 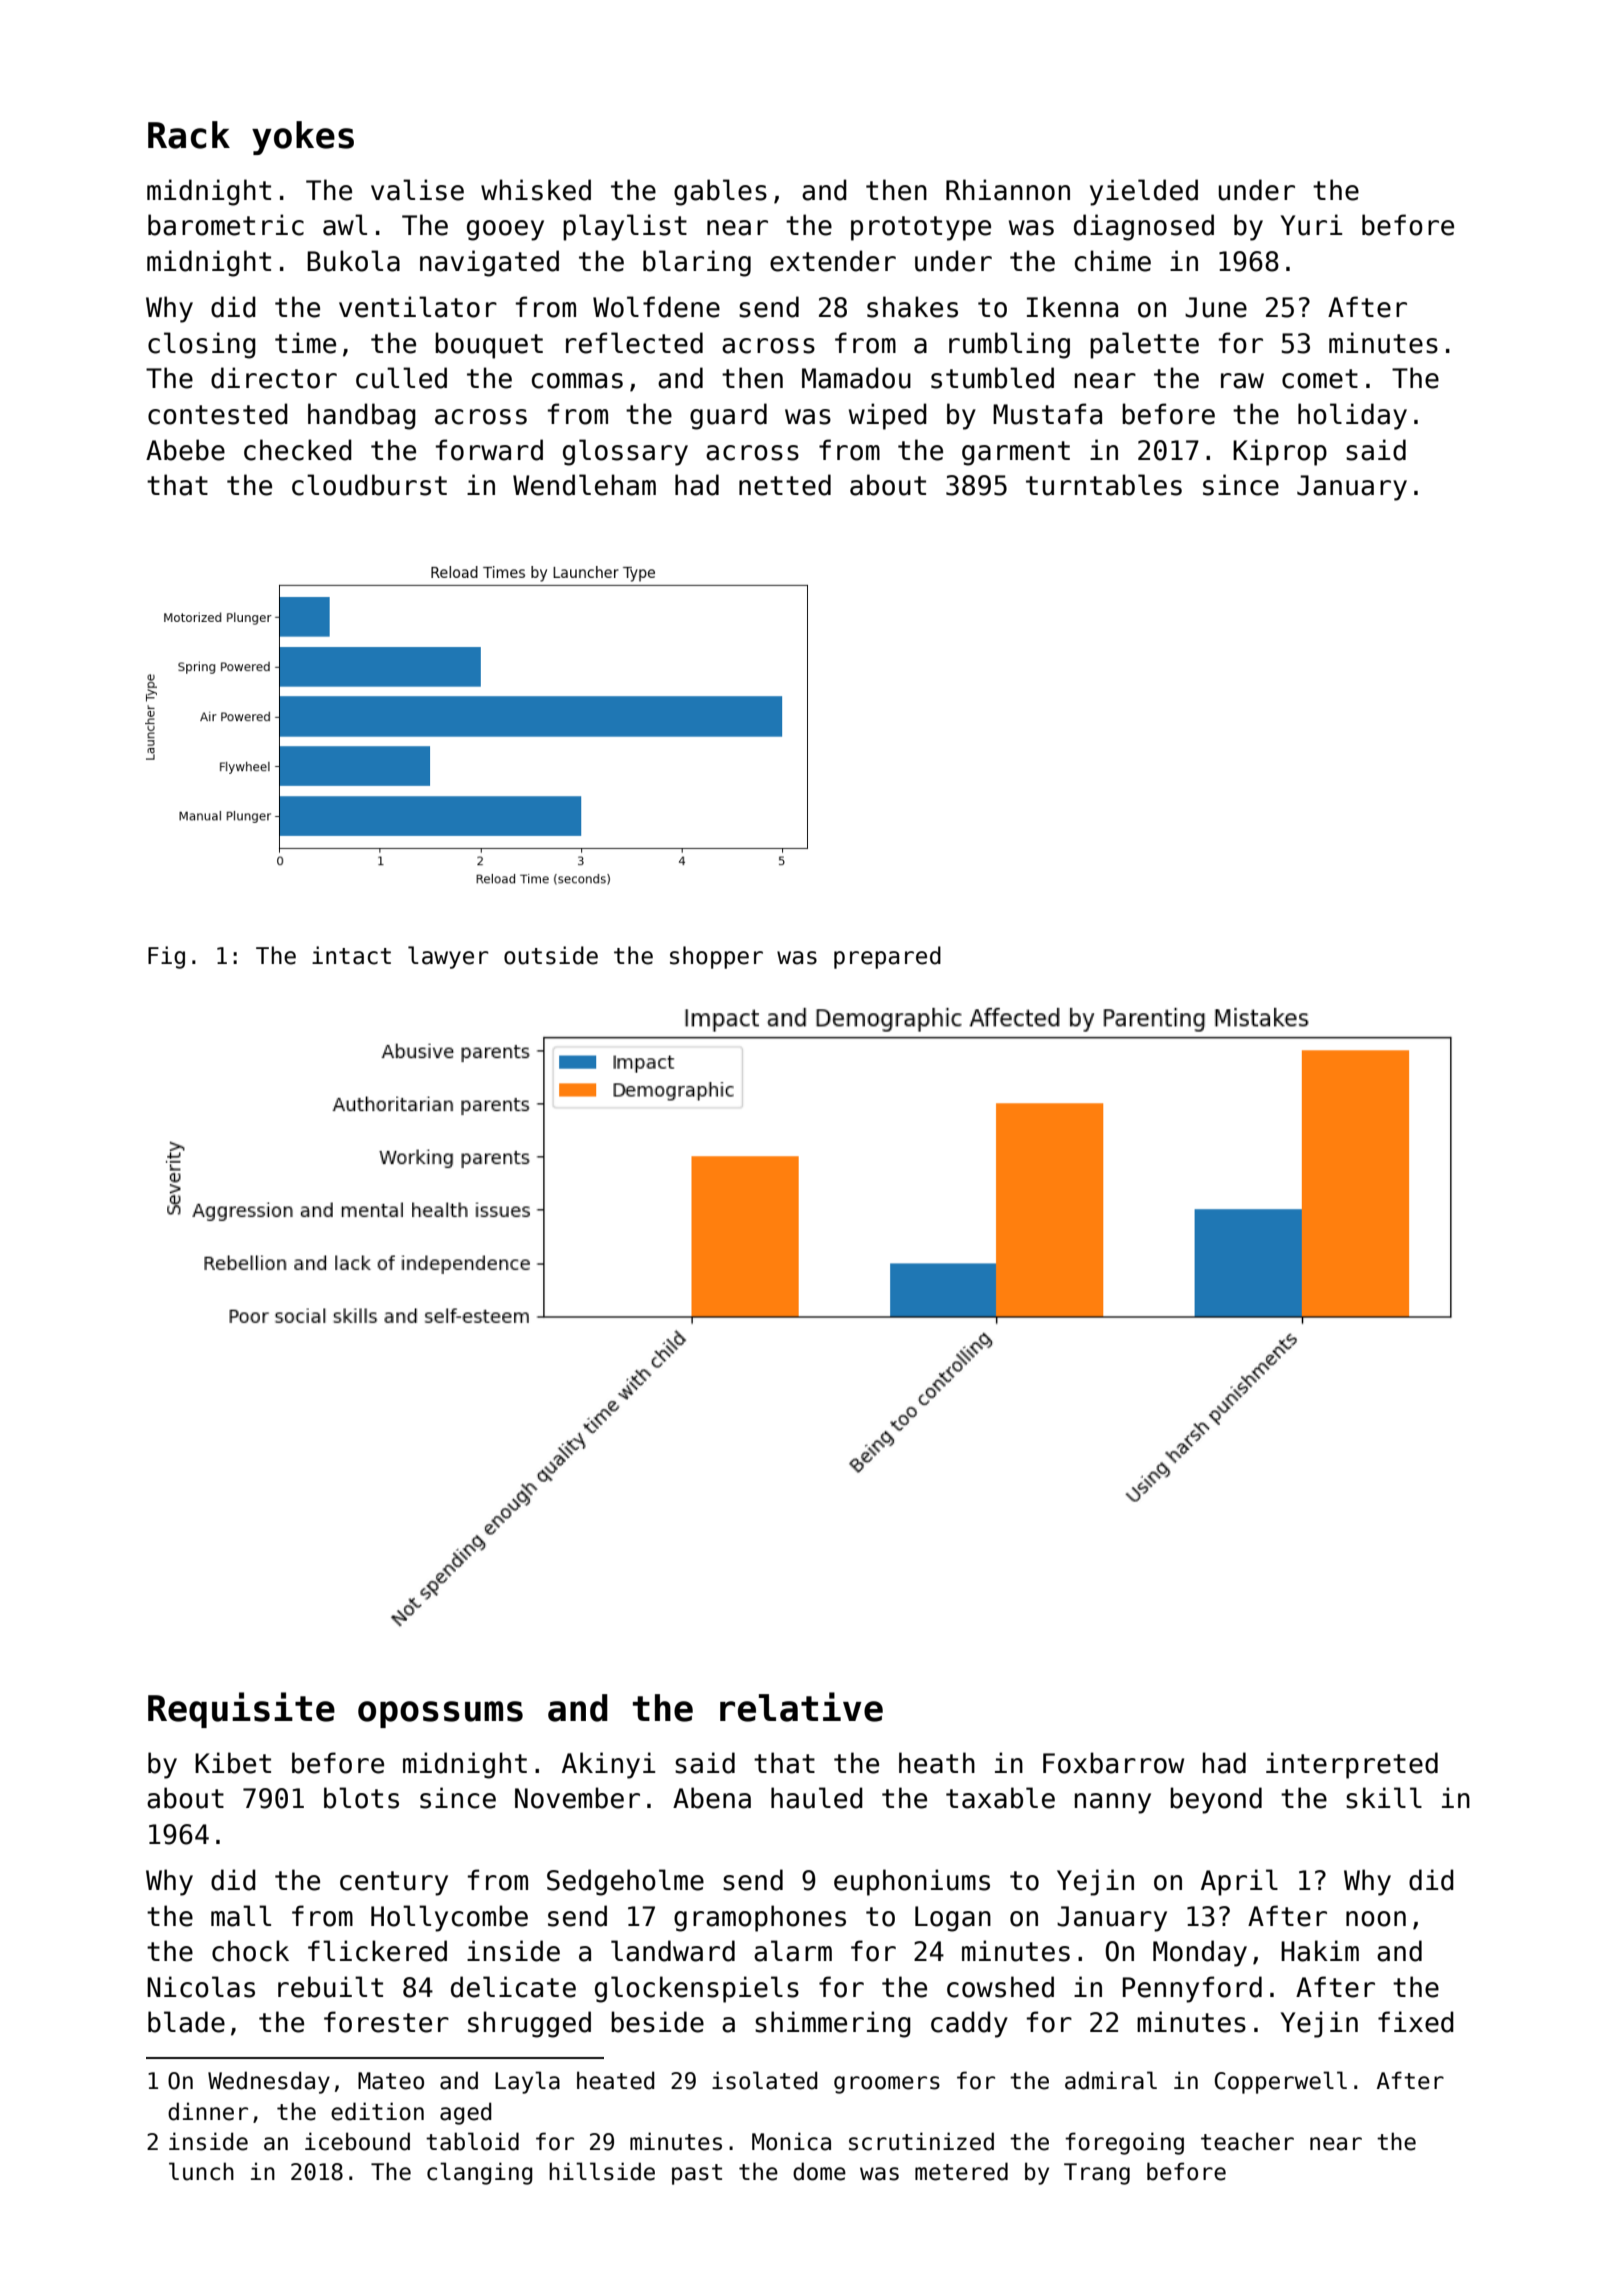 I want to click on yokes, so click(x=303, y=138).
